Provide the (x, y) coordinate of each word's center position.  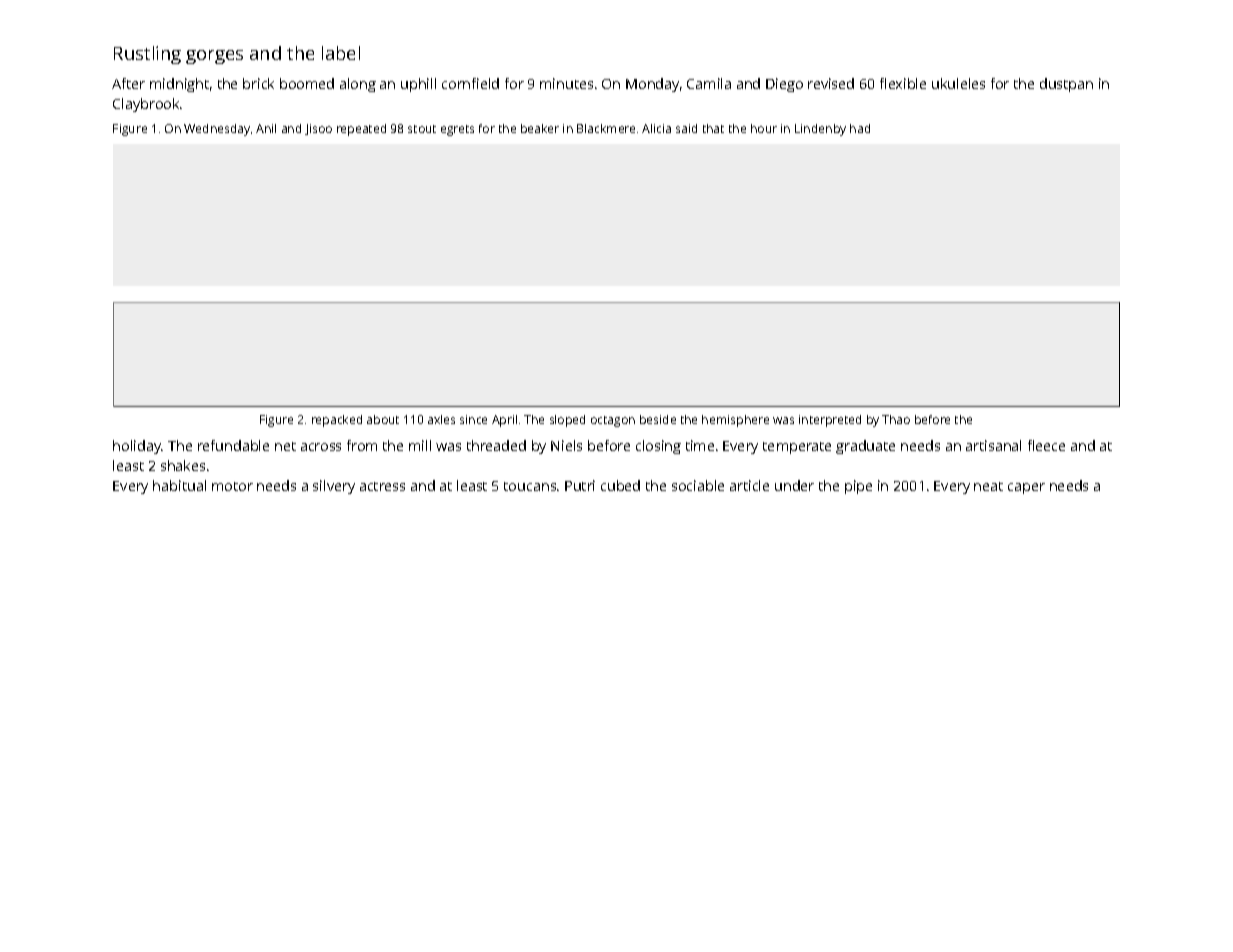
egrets (457, 130)
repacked (337, 421)
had (860, 128)
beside (658, 419)
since (473, 419)
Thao (896, 419)
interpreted (830, 421)
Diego (784, 85)
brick (258, 83)
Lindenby (820, 130)
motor (232, 486)
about (383, 419)
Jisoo (318, 129)
